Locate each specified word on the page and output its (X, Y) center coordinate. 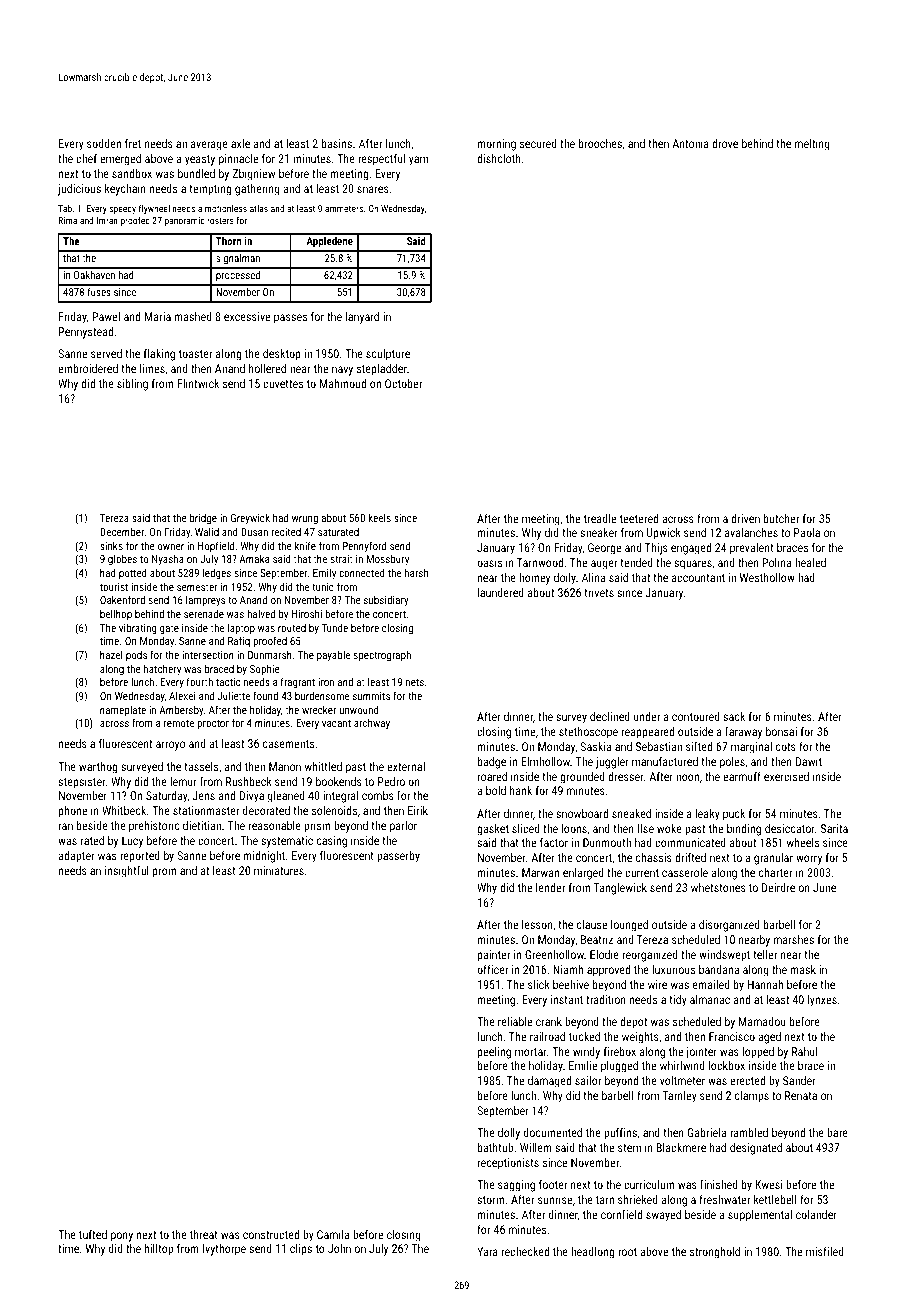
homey (534, 579)
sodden (104, 143)
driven (745, 518)
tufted (93, 1234)
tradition (606, 999)
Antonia (690, 143)
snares (373, 189)
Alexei (182, 695)
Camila (333, 1234)
